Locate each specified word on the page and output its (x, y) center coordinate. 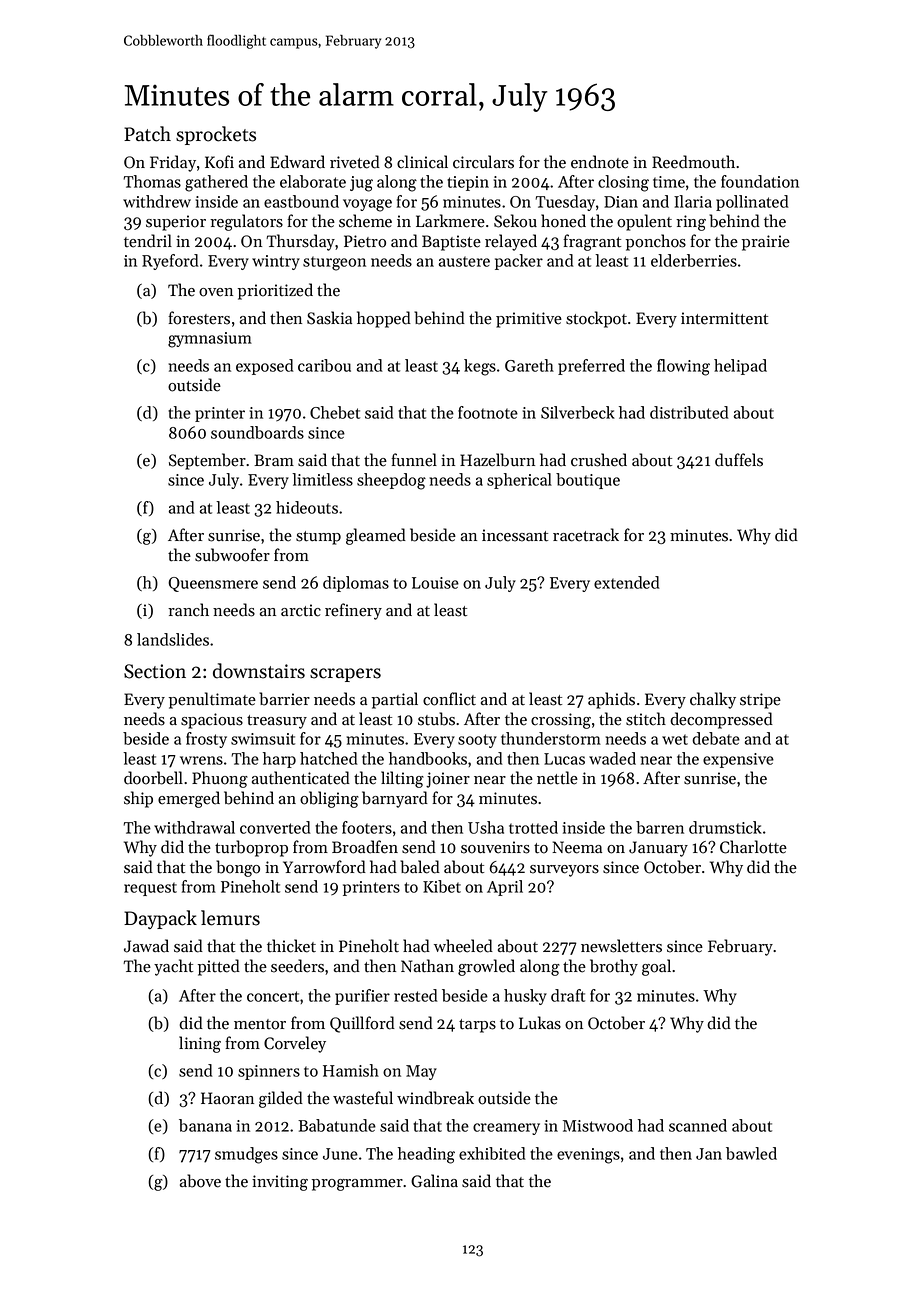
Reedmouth (693, 162)
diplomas (356, 584)
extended (627, 582)
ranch (188, 610)
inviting (280, 1183)
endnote (600, 162)
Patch (147, 134)
